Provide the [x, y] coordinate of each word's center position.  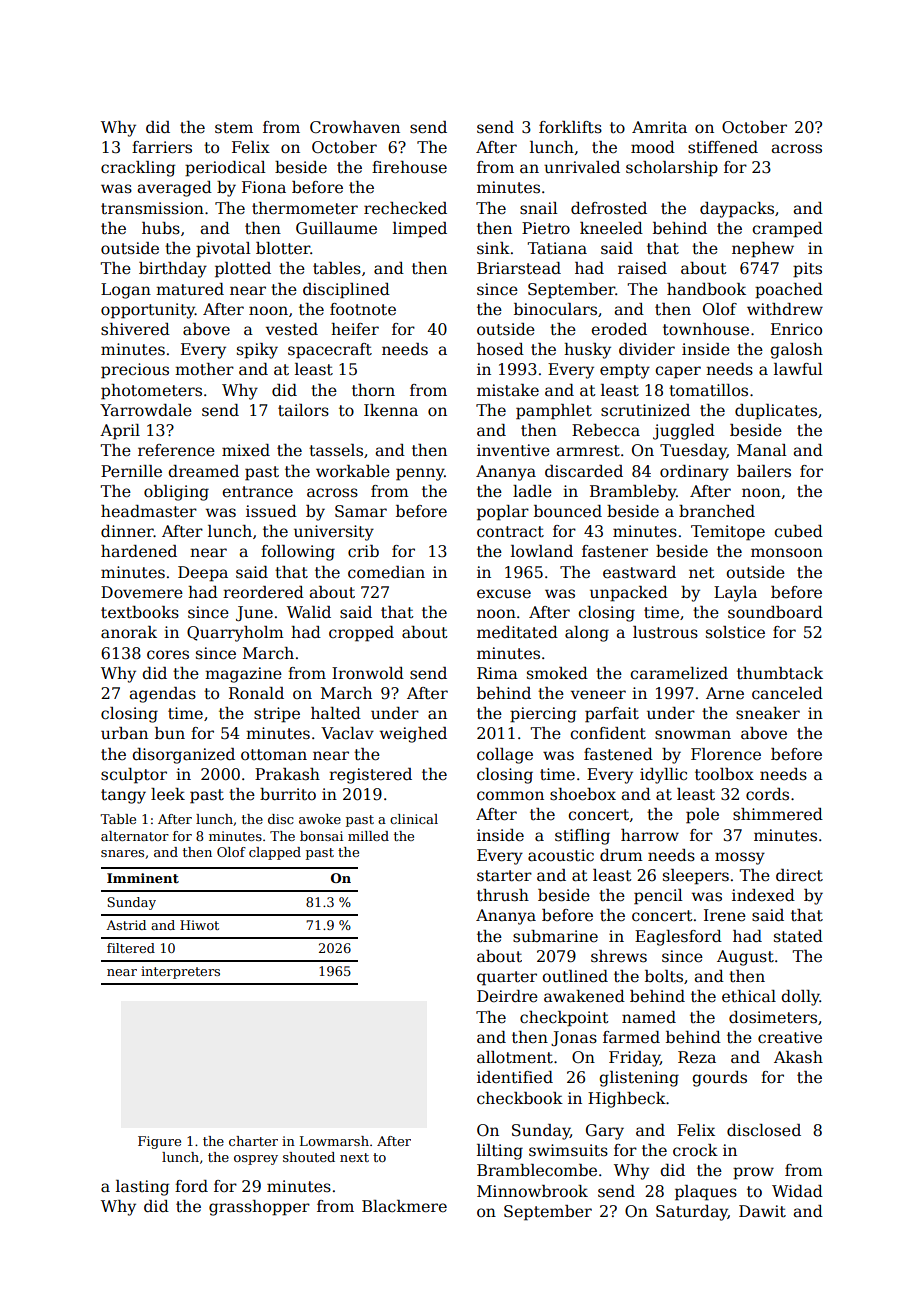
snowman [693, 734]
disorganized [183, 756]
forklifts [570, 127]
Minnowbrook [532, 1191]
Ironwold [368, 673]
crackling [138, 169]
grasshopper [259, 1208]
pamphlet [554, 412]
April [120, 432]
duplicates [776, 412]
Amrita [659, 127]
